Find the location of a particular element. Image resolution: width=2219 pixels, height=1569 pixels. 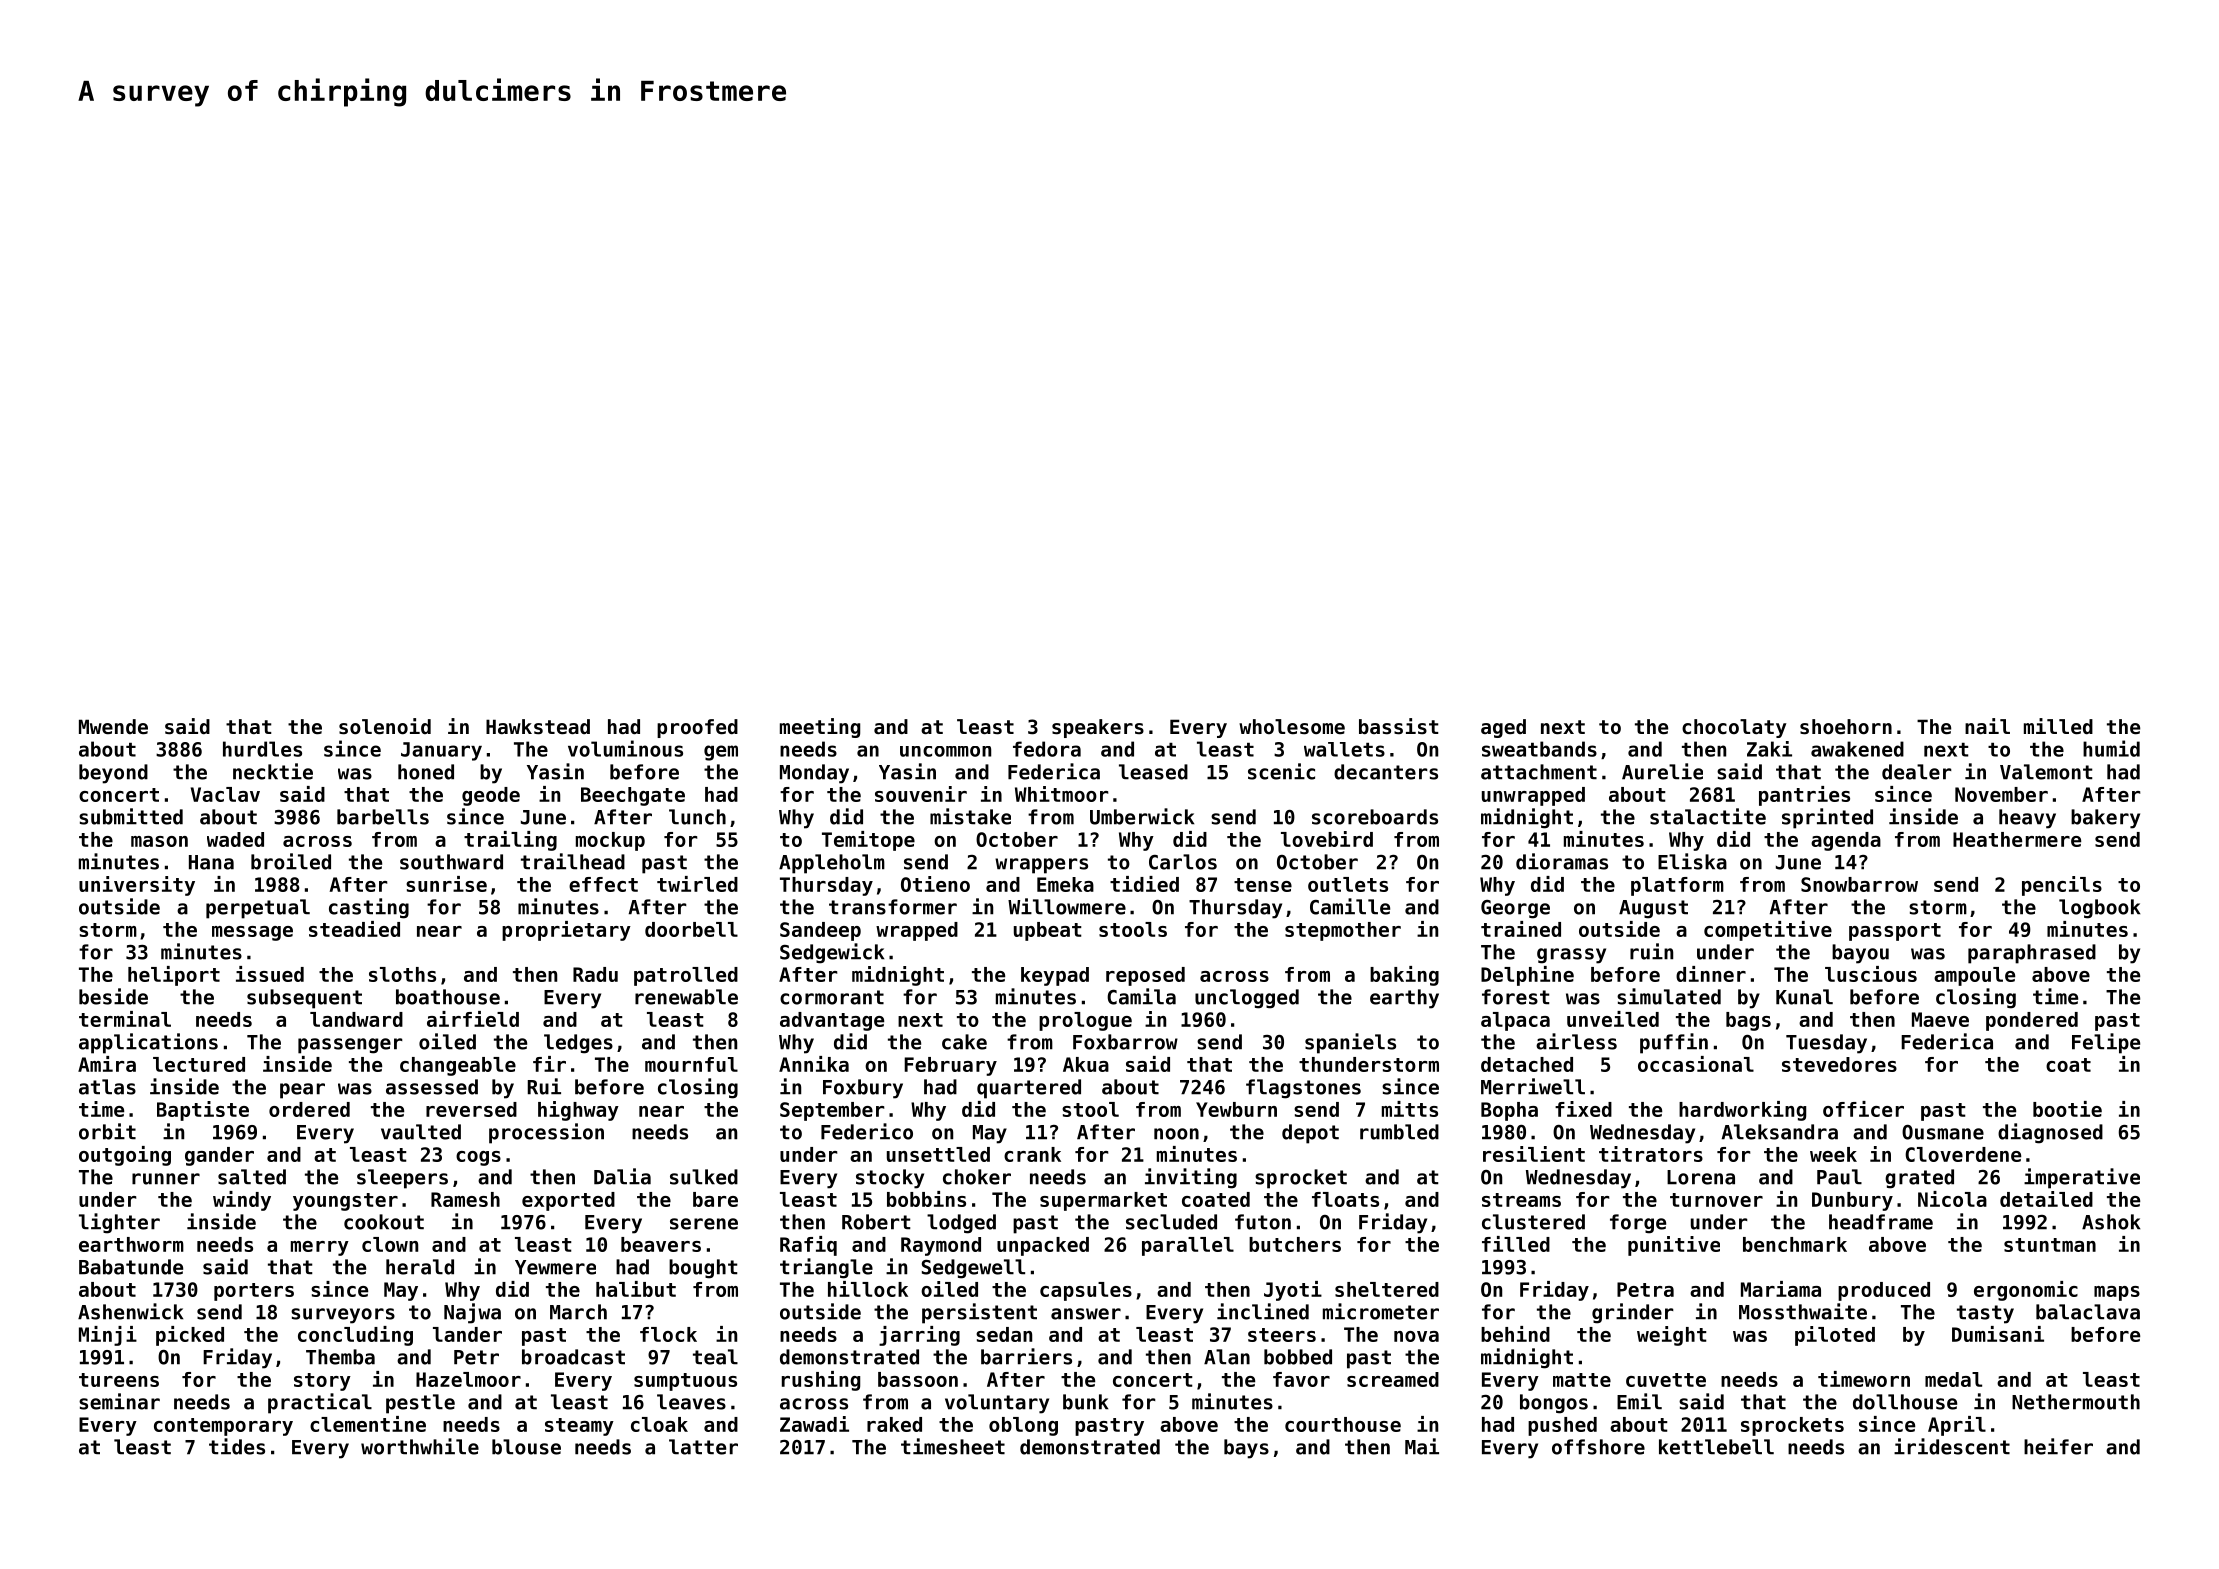

milled is located at coordinates (2058, 726).
